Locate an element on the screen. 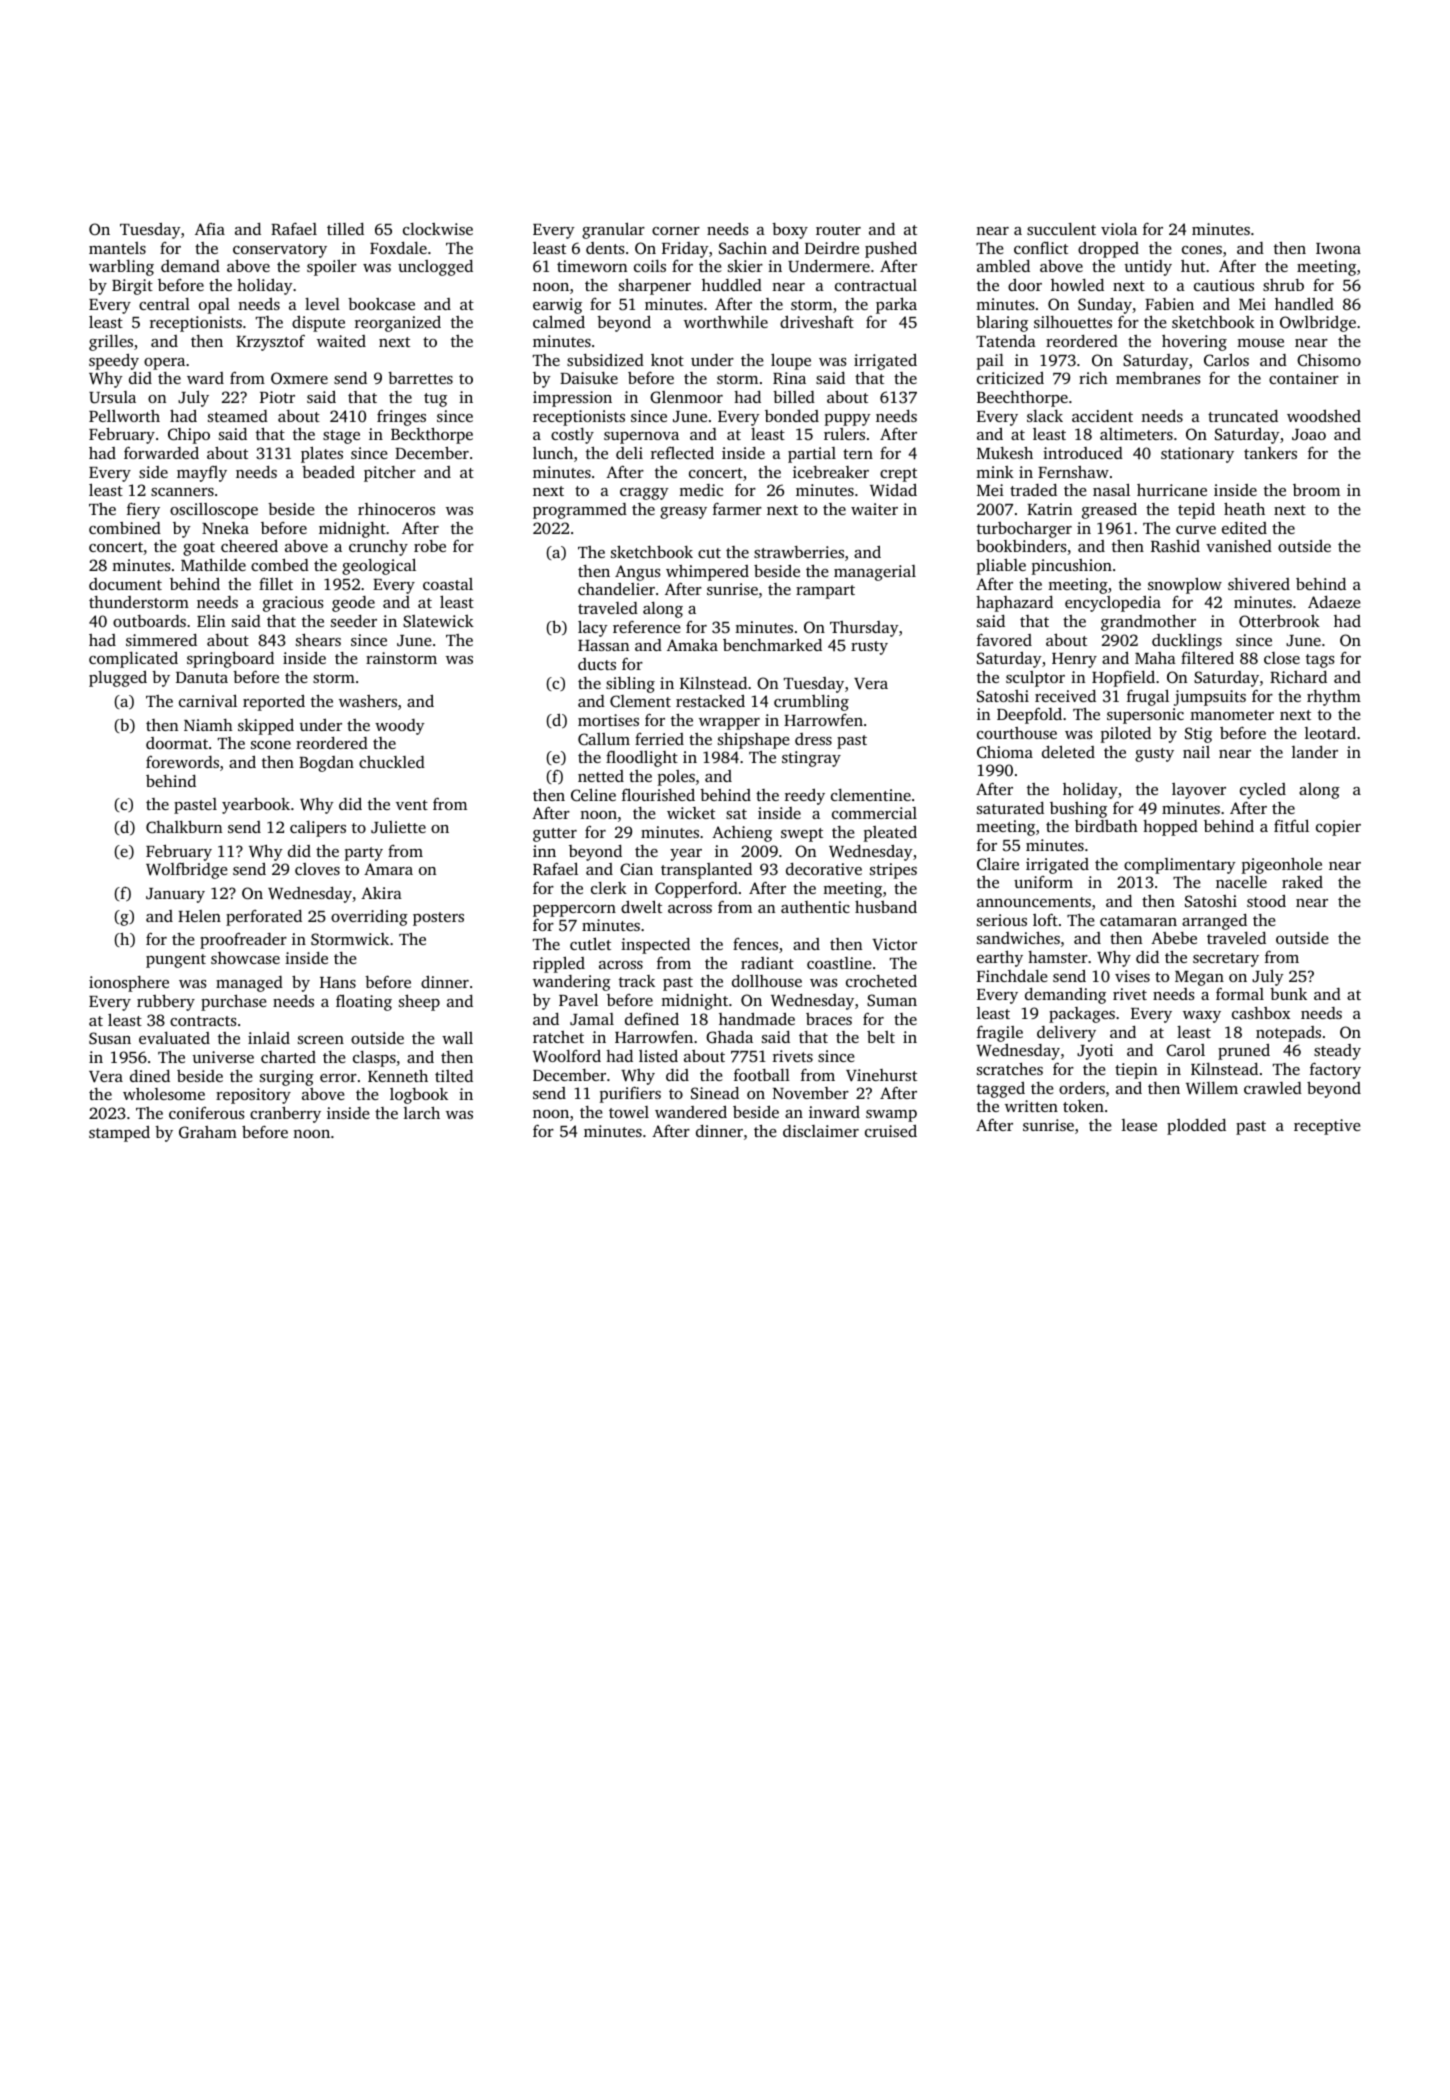 This screenshot has height=2100, width=1450. Krzysztof is located at coordinates (270, 343).
